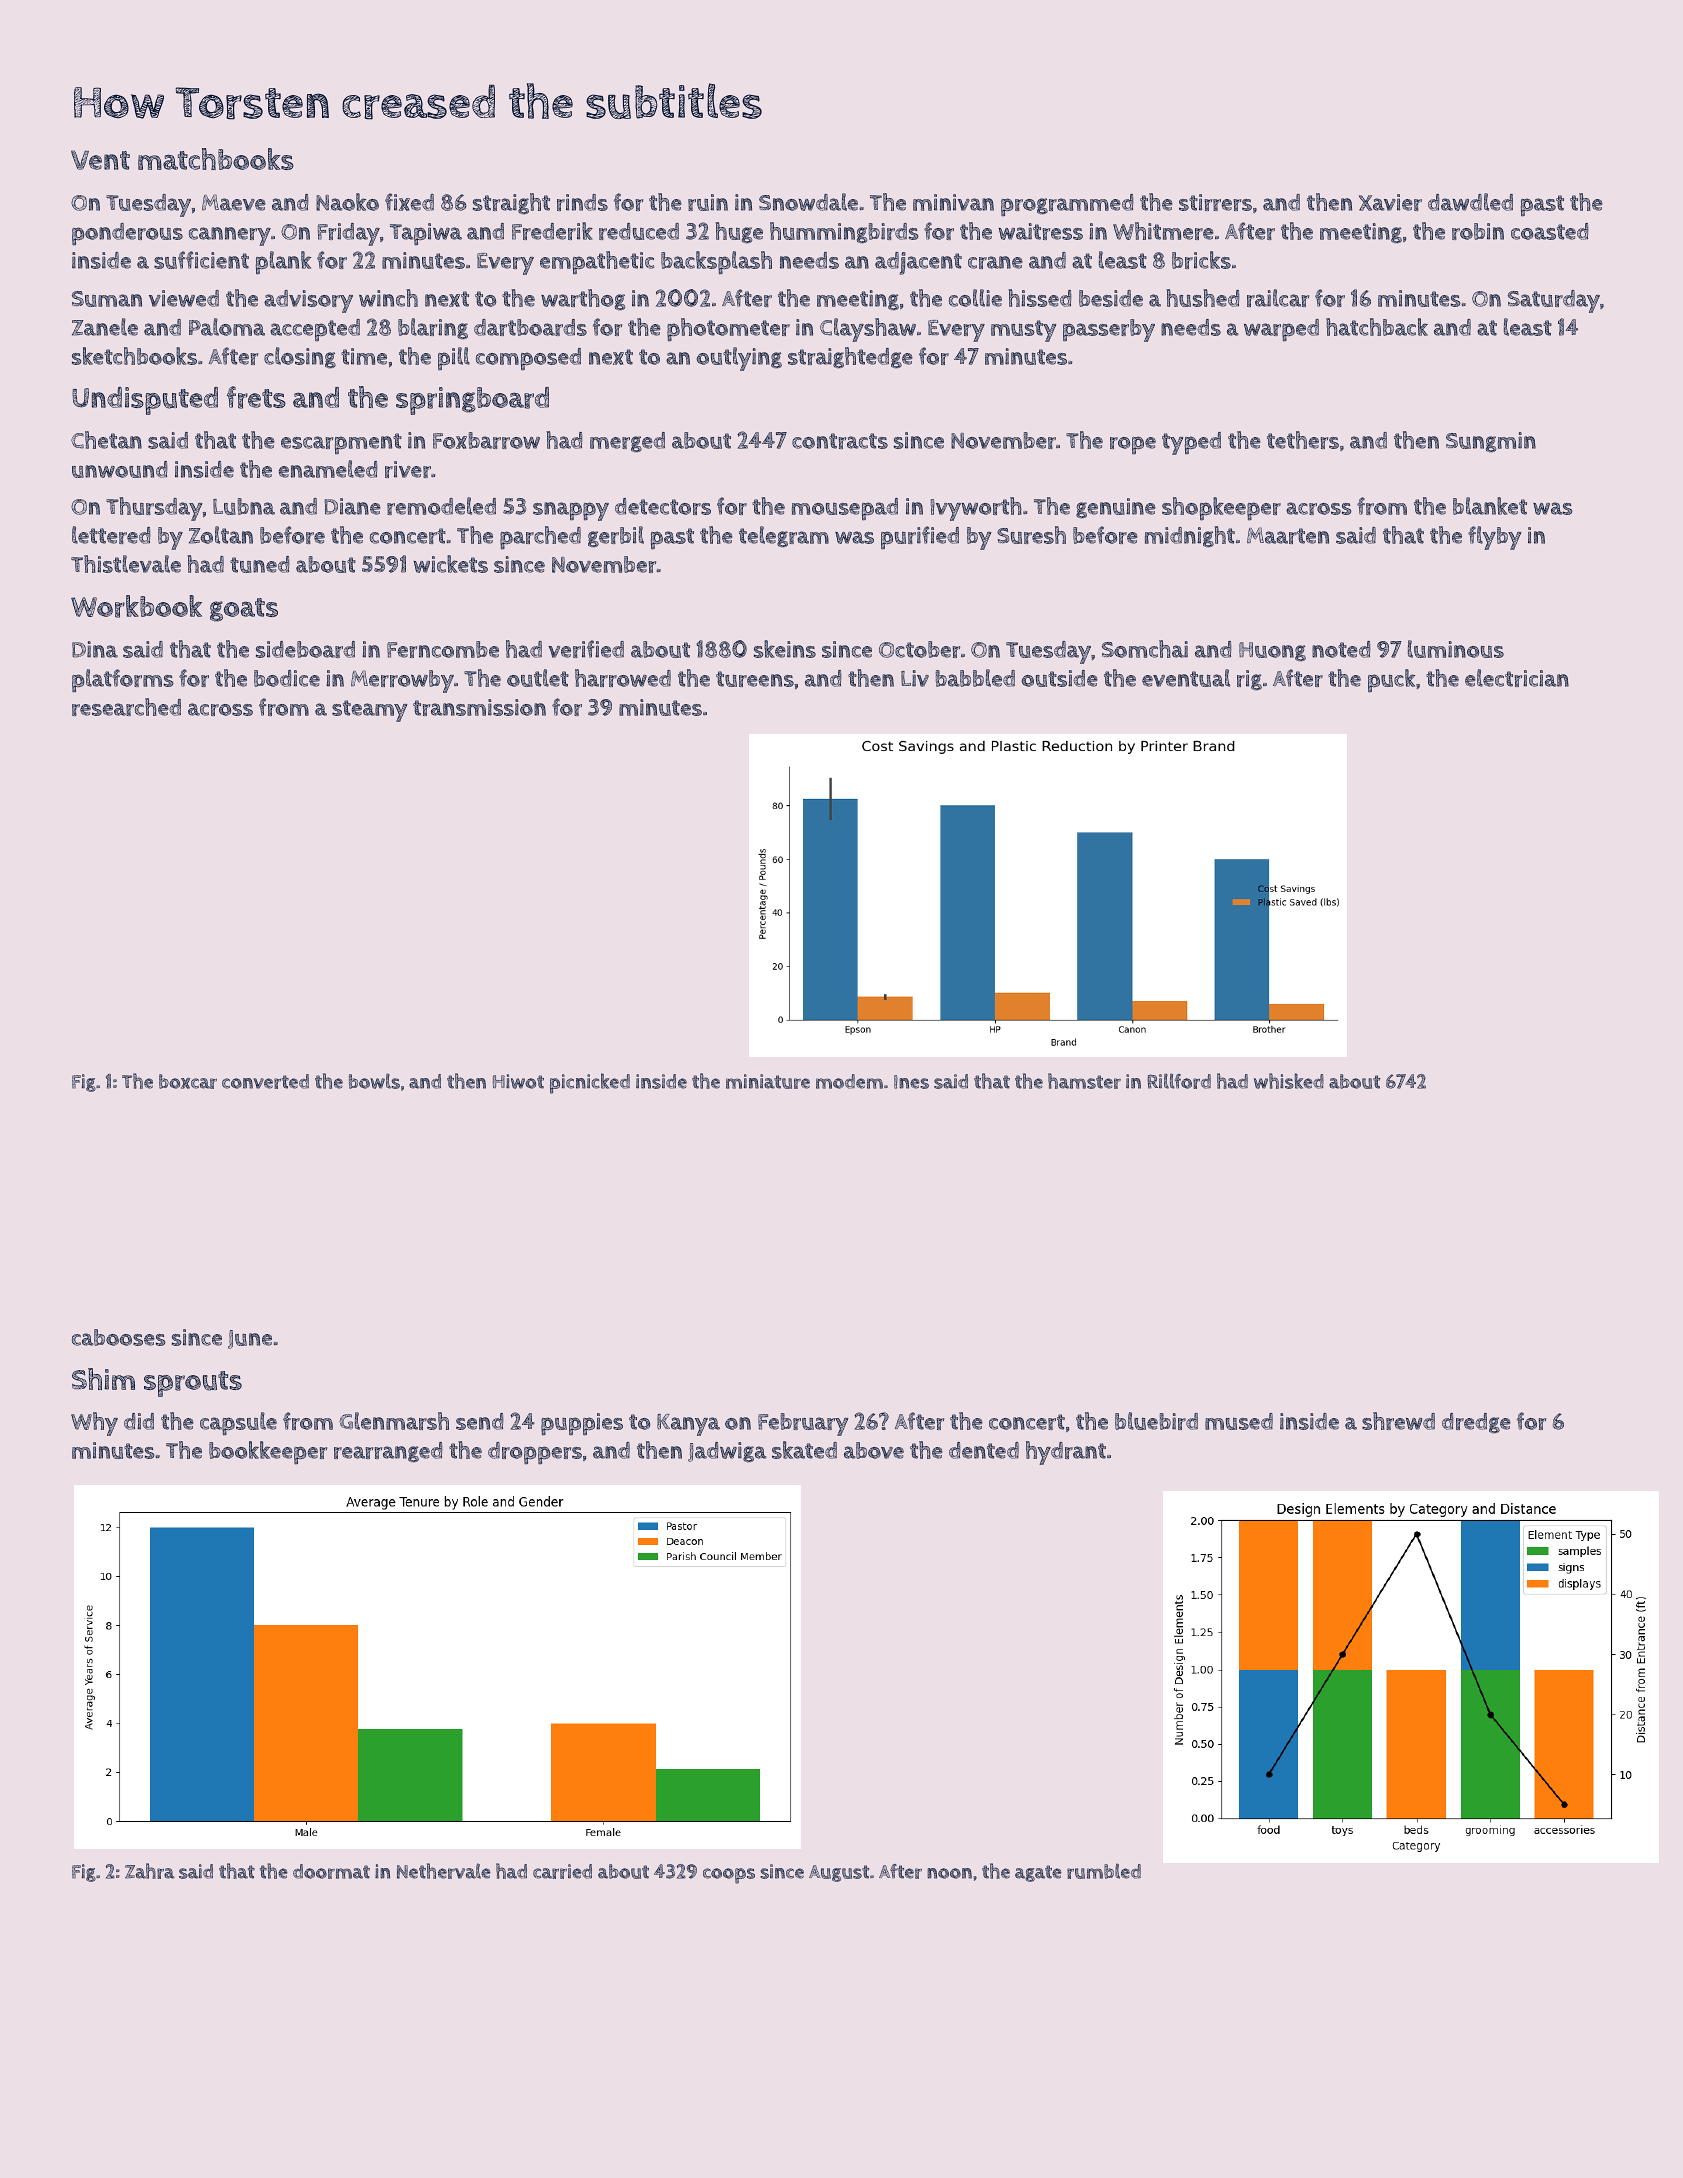 Image resolution: width=1683 pixels, height=2178 pixels. What do you see at coordinates (562, 1871) in the image?
I see `carried` at bounding box center [562, 1871].
